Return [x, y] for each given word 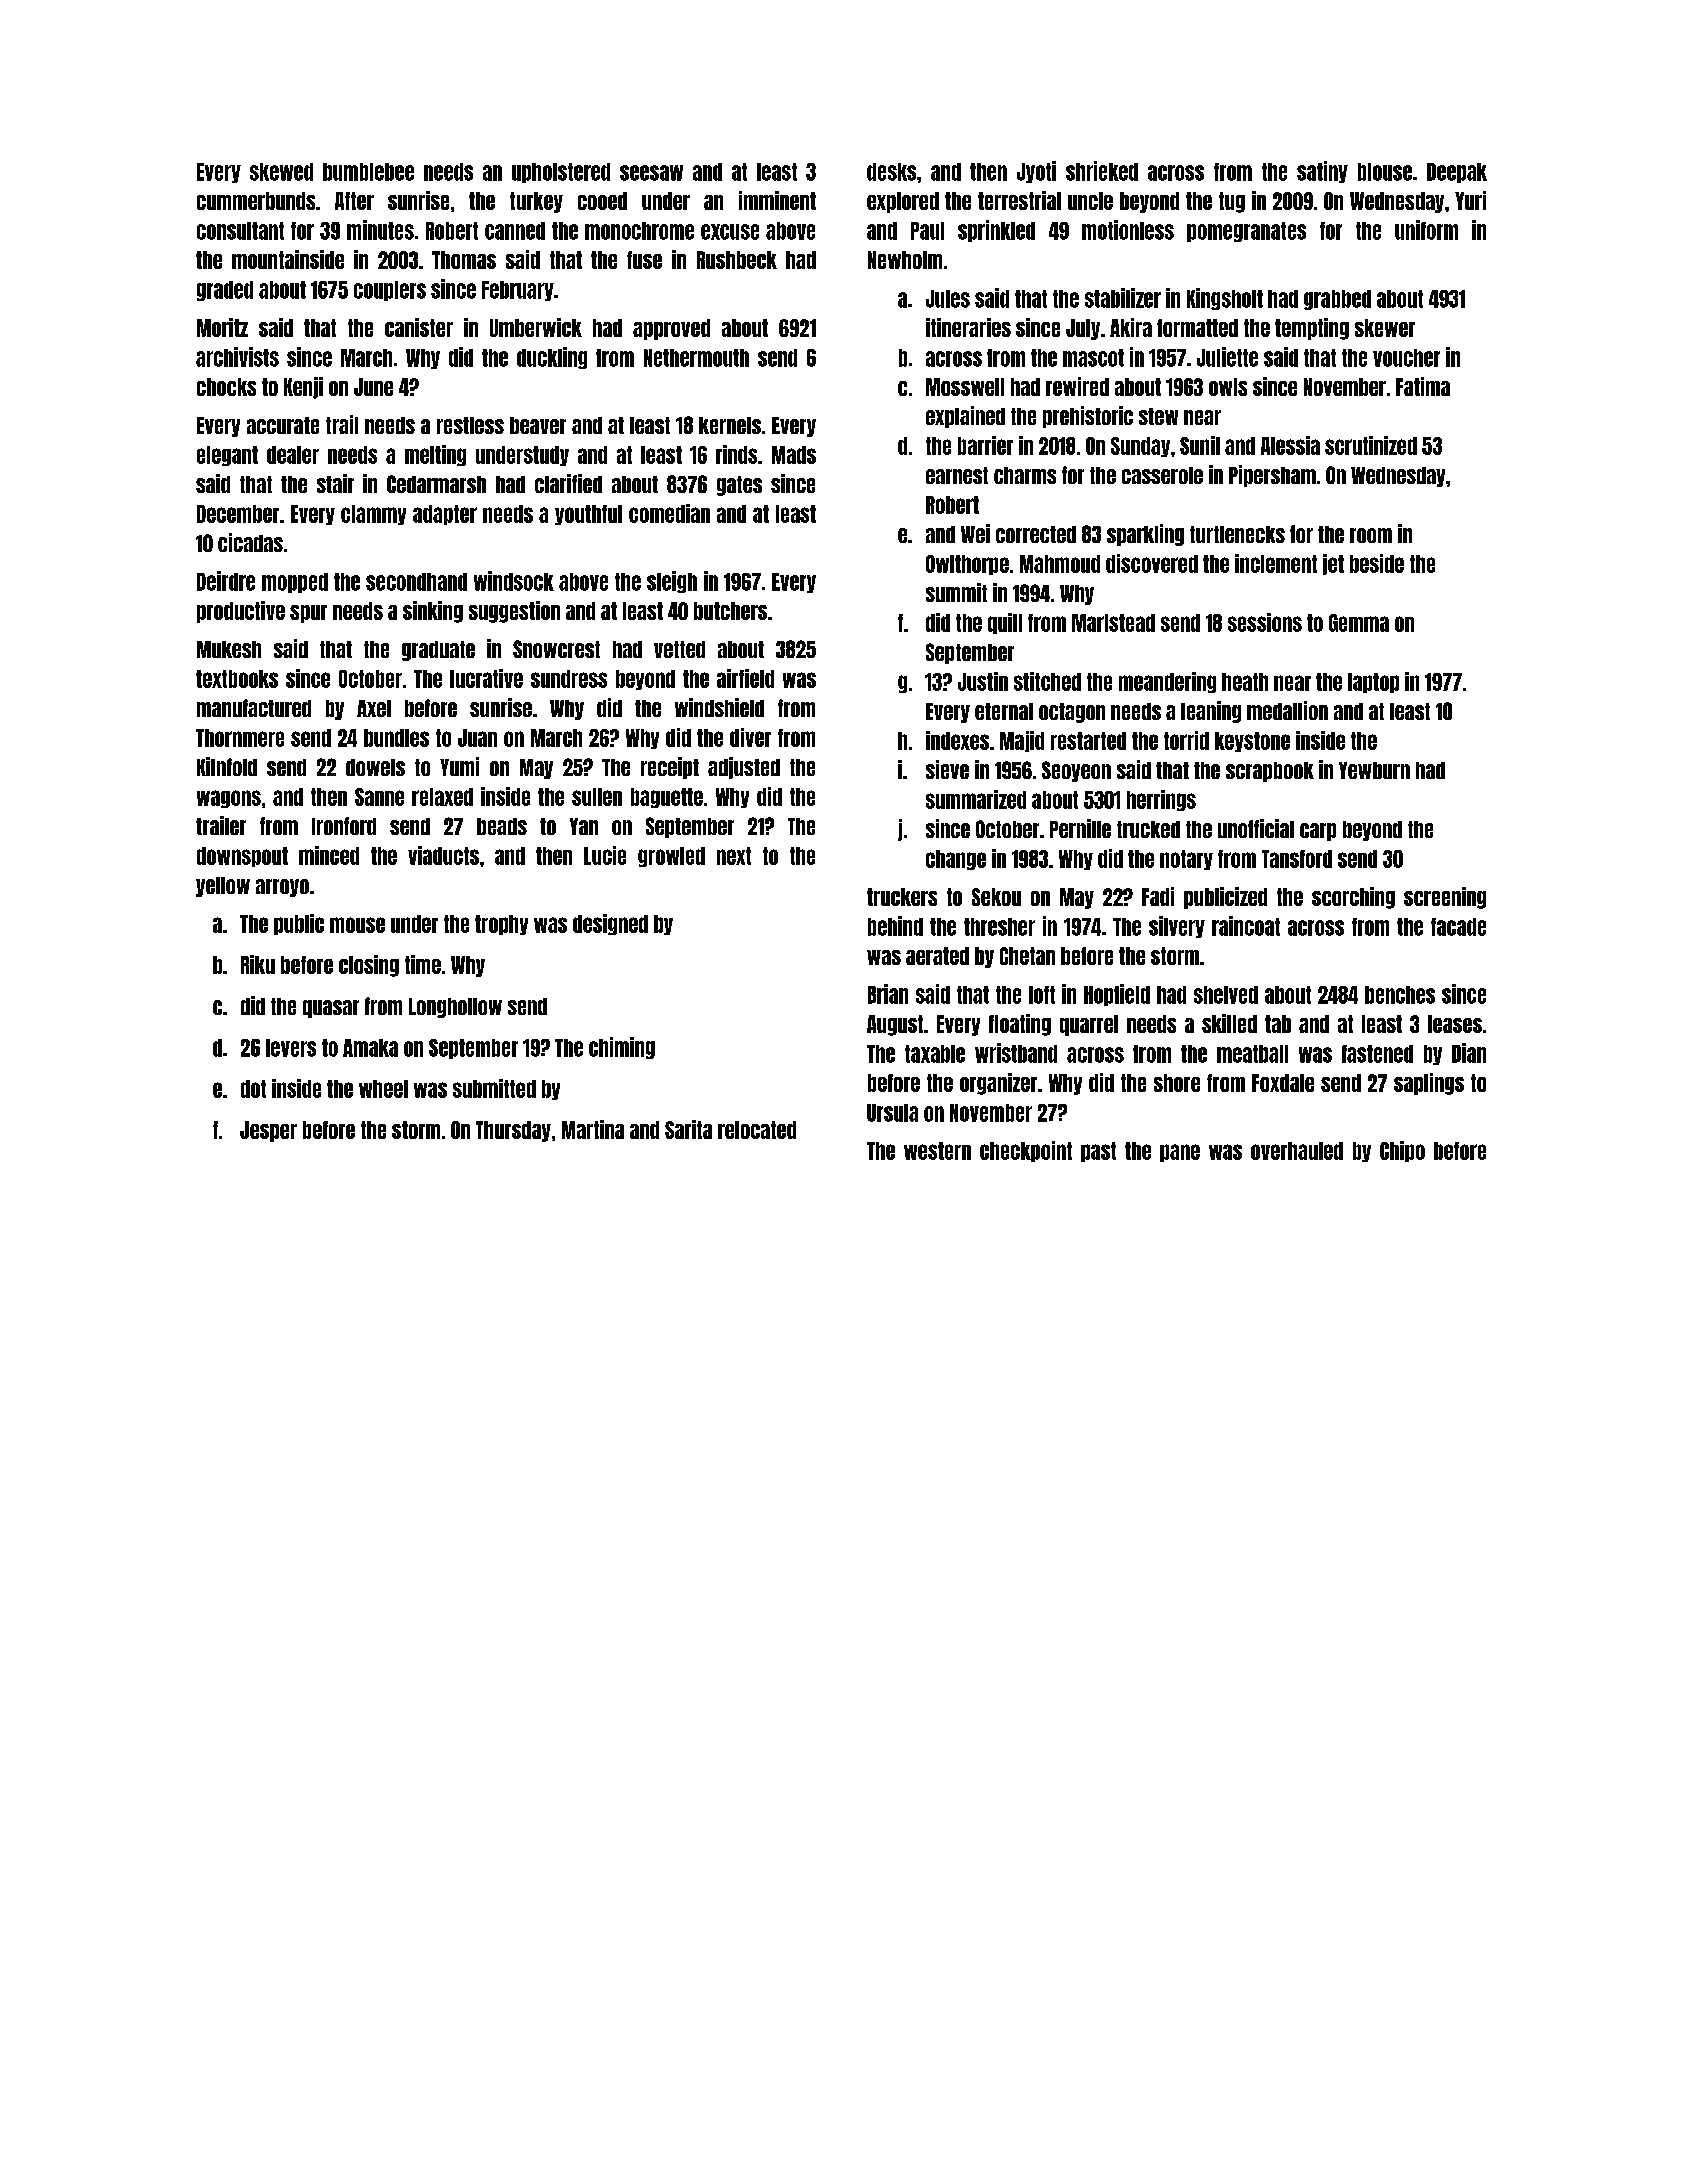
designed [610, 924]
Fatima [1423, 386]
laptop [1373, 683]
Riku [258, 964]
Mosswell [965, 387]
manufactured [254, 708]
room [1371, 535]
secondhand [416, 582]
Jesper [268, 1131]
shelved [1226, 995]
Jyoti [1036, 172]
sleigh [672, 582]
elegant [227, 456]
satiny [1322, 172]
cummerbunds [256, 201]
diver [750, 737]
